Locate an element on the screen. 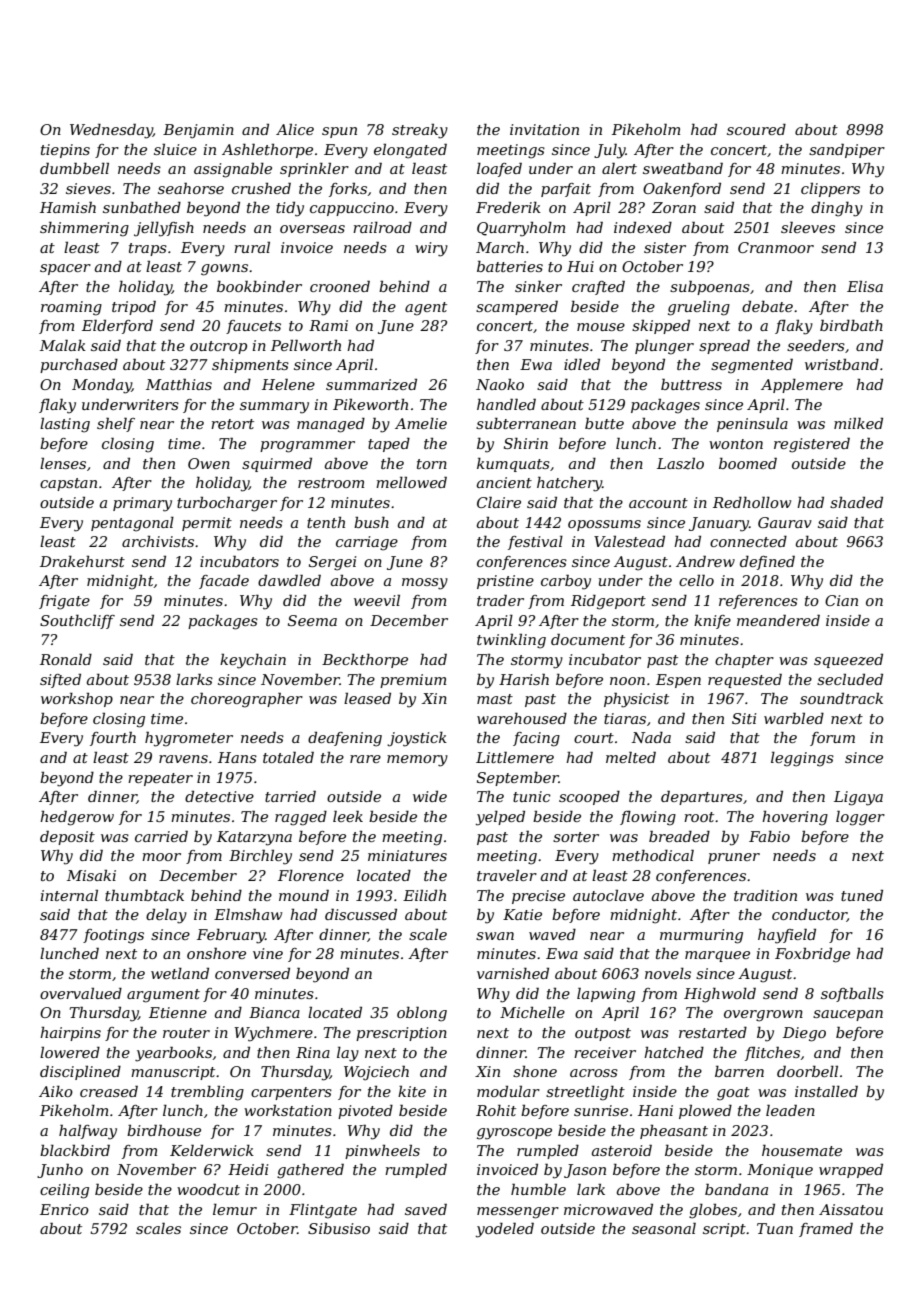 Image resolution: width=924 pixels, height=1308 pixels. Espen is located at coordinates (678, 681).
